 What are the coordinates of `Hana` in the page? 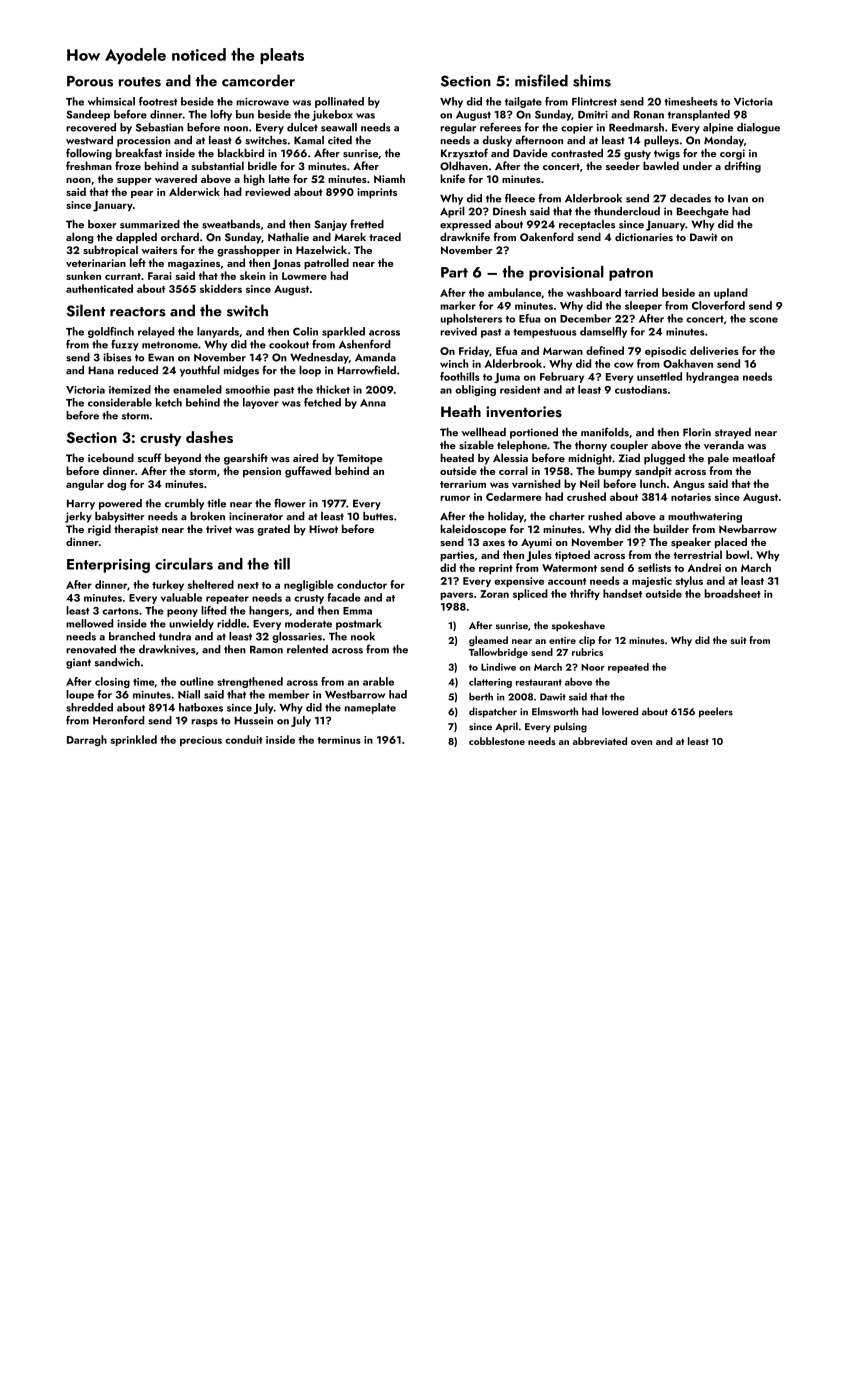 It's located at (101, 370).
